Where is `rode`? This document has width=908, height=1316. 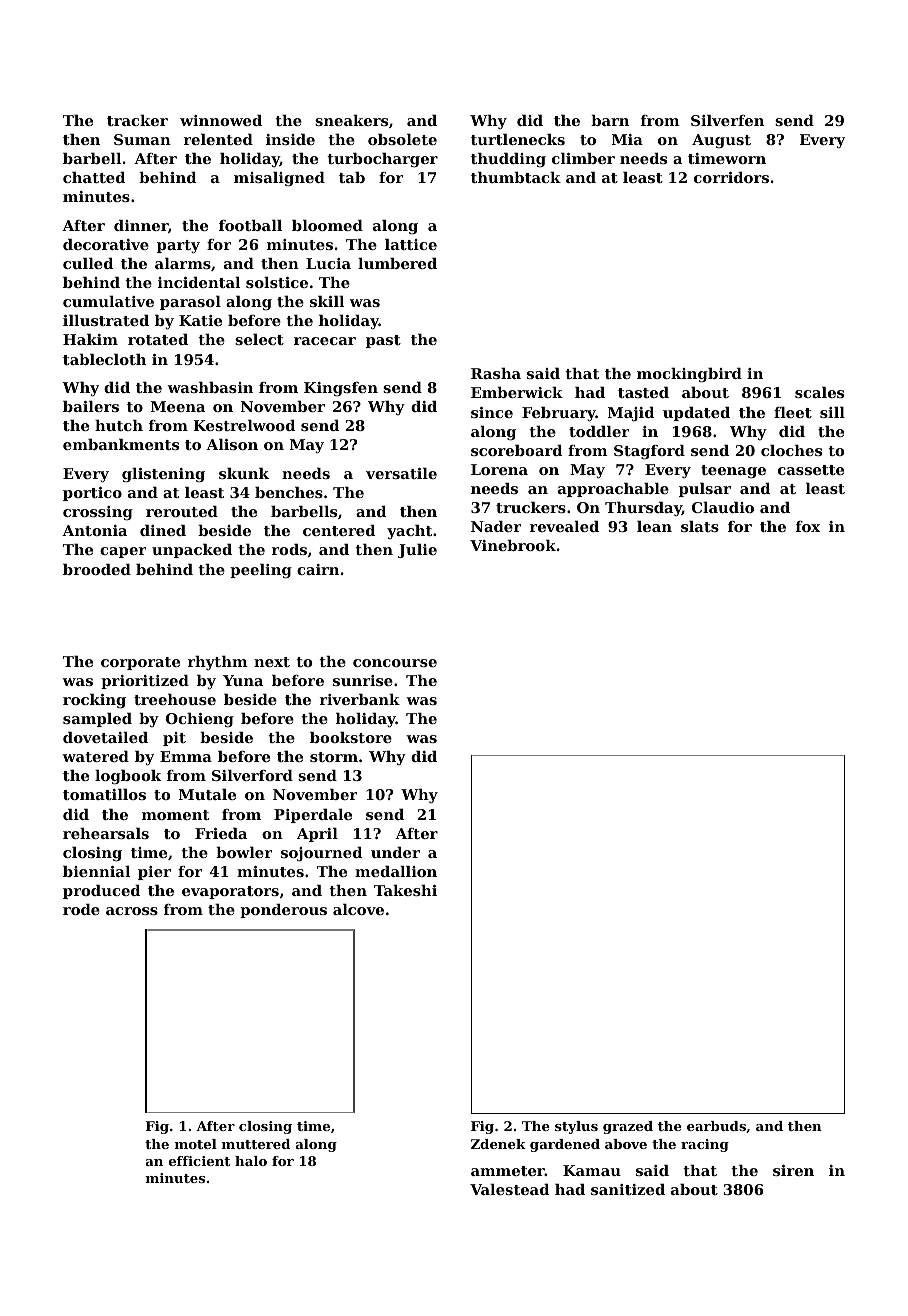
rode is located at coordinates (81, 909).
